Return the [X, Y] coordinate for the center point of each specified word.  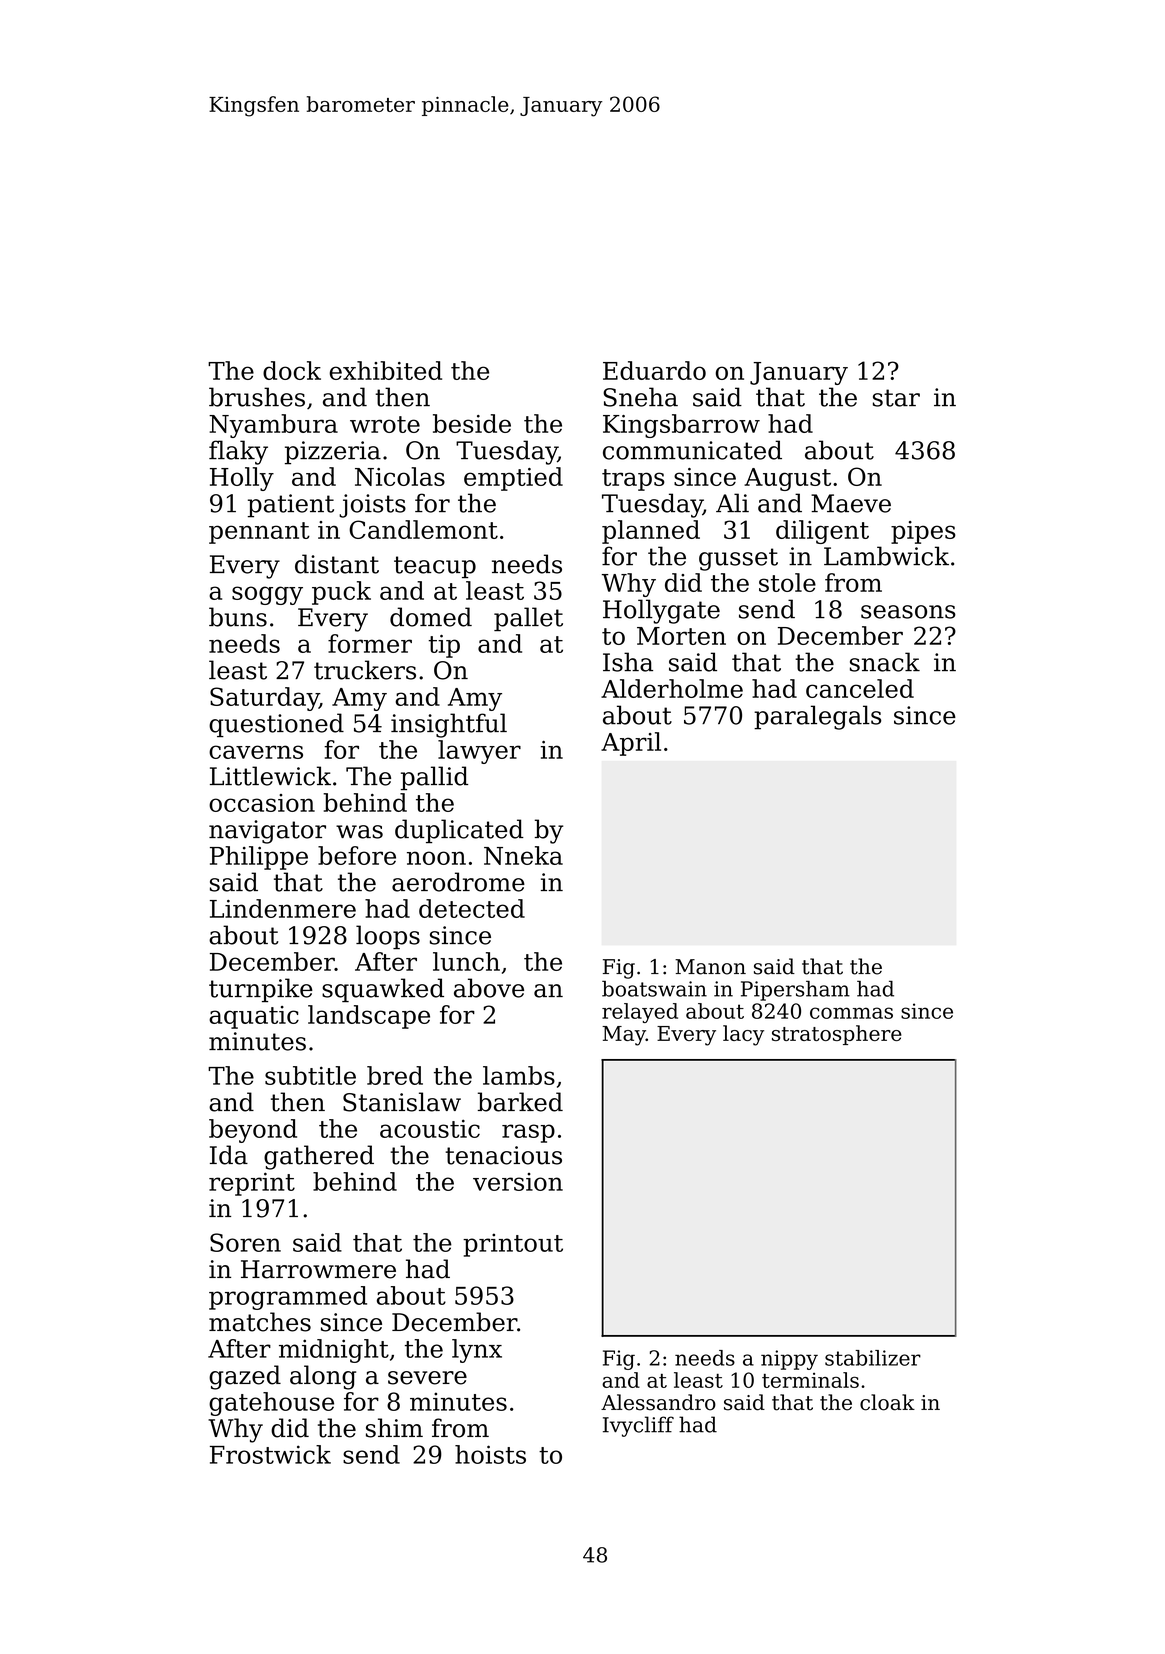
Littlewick [270, 776]
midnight [334, 1351]
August [787, 479]
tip [444, 646]
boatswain [654, 988]
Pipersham [795, 991]
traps [633, 480]
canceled [860, 688]
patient [291, 506]
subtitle [310, 1075]
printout [513, 1245]
